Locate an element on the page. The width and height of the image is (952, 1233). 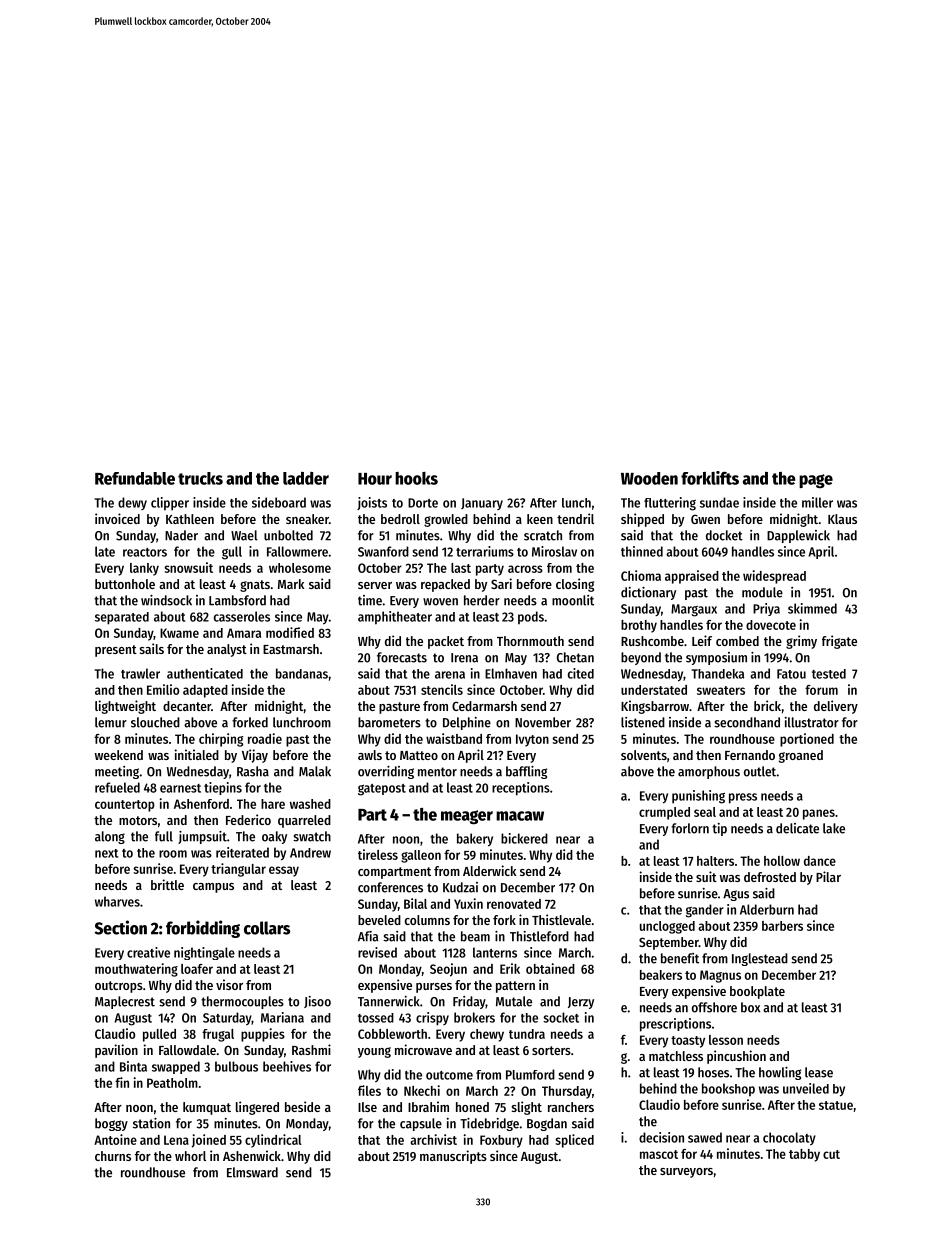
Rushcombe is located at coordinates (652, 641).
